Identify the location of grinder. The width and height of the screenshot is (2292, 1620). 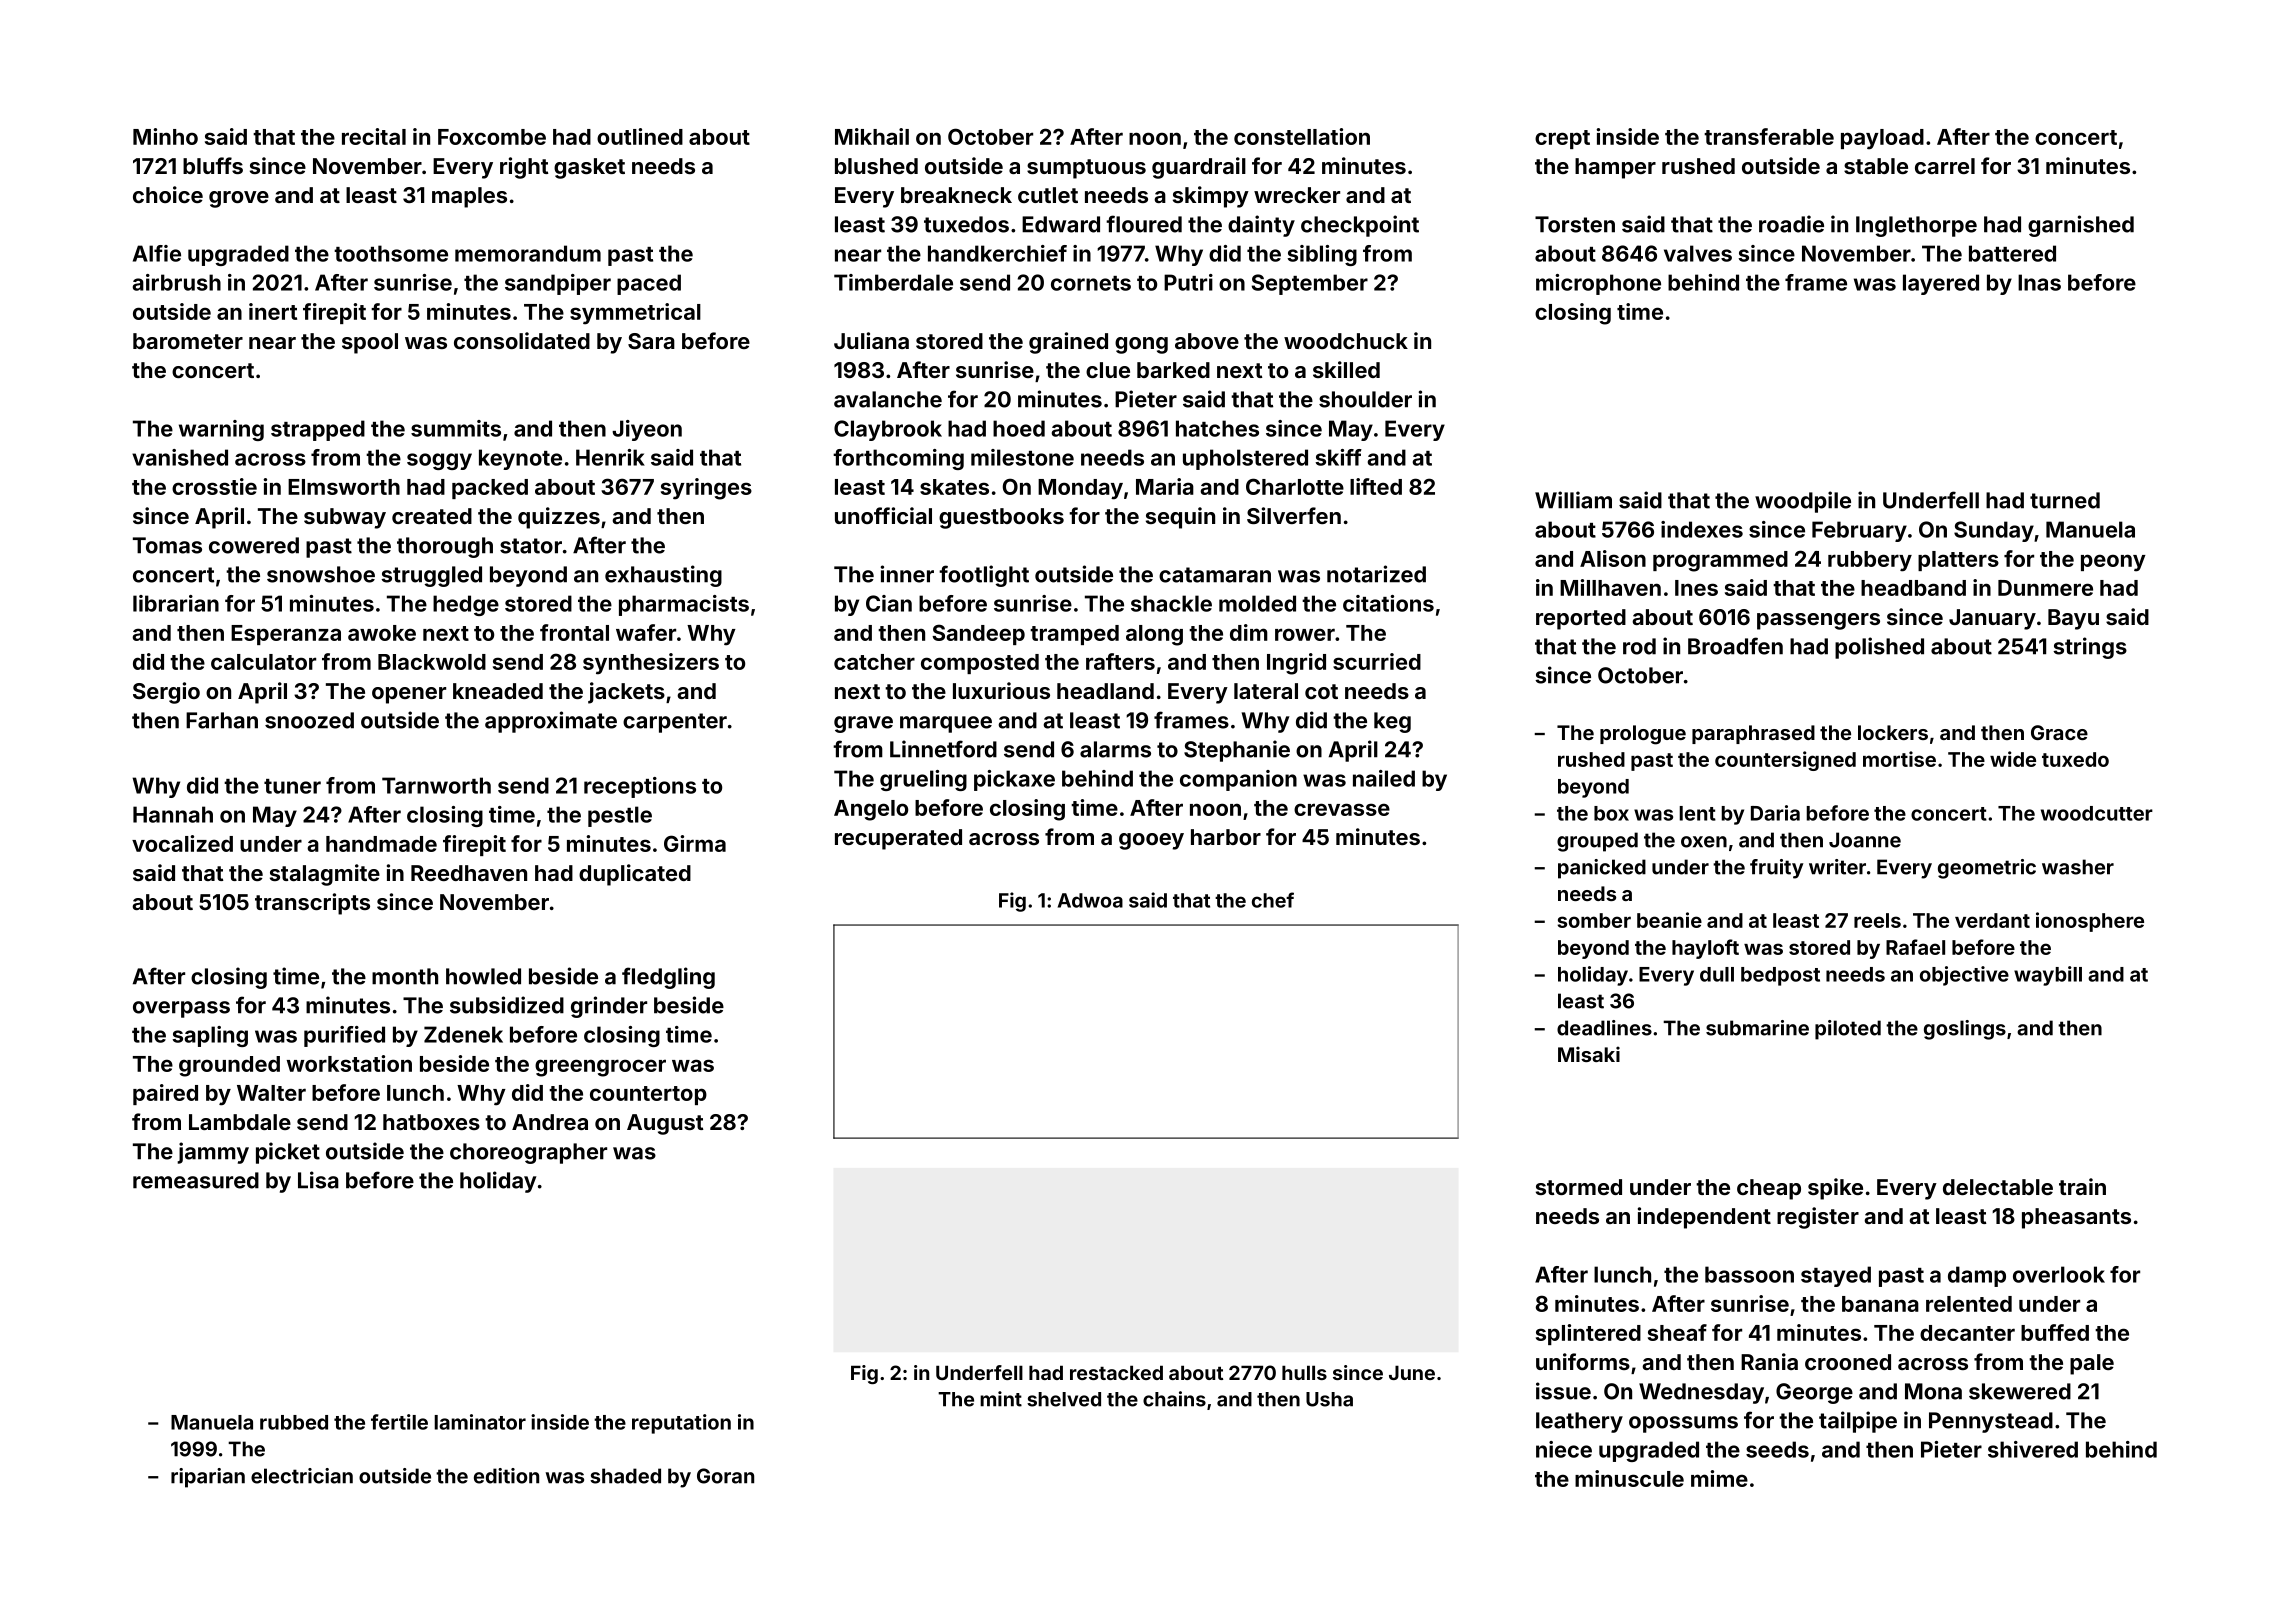
(609, 1007).
